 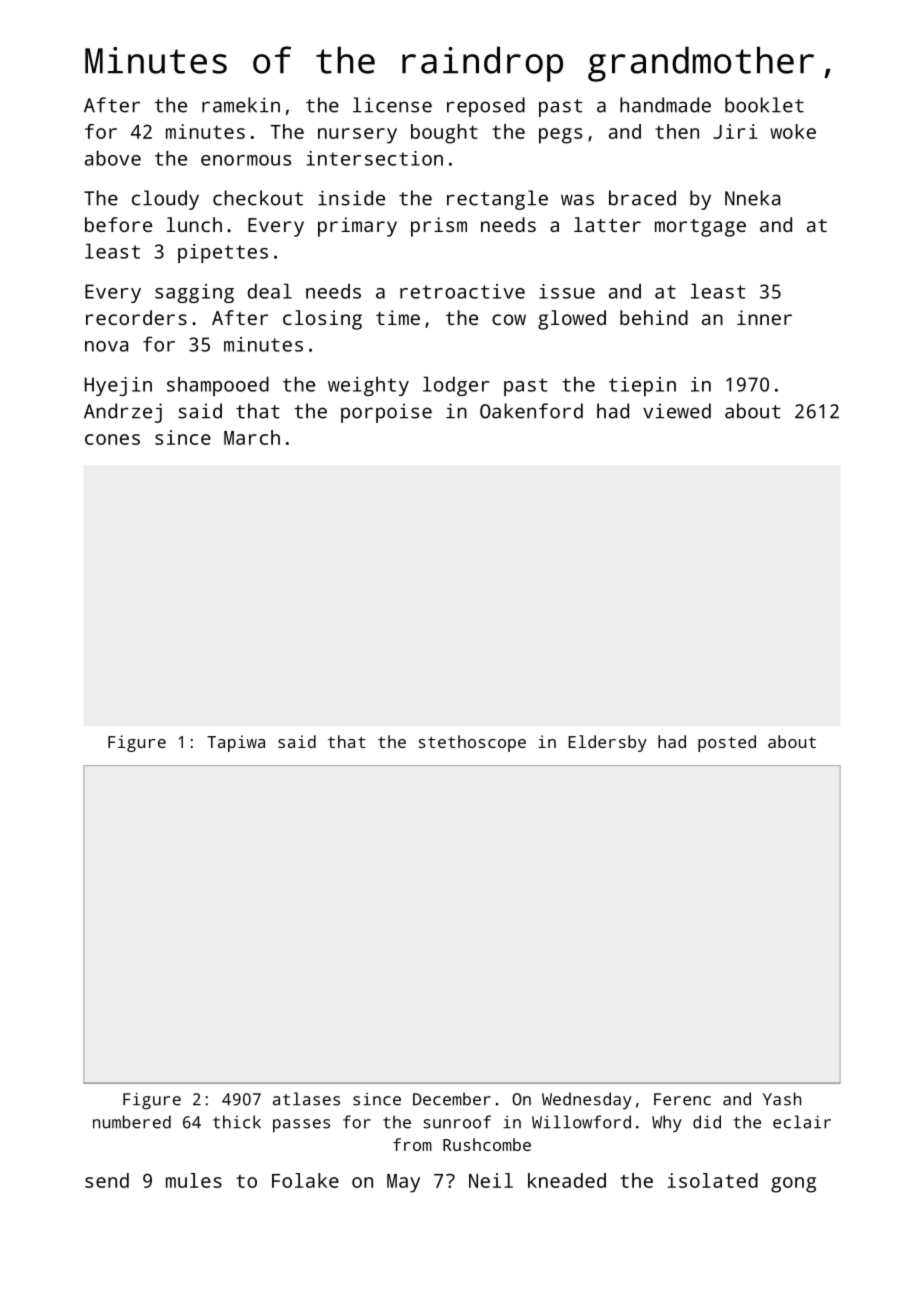 What do you see at coordinates (444, 134) in the document?
I see `bought` at bounding box center [444, 134].
